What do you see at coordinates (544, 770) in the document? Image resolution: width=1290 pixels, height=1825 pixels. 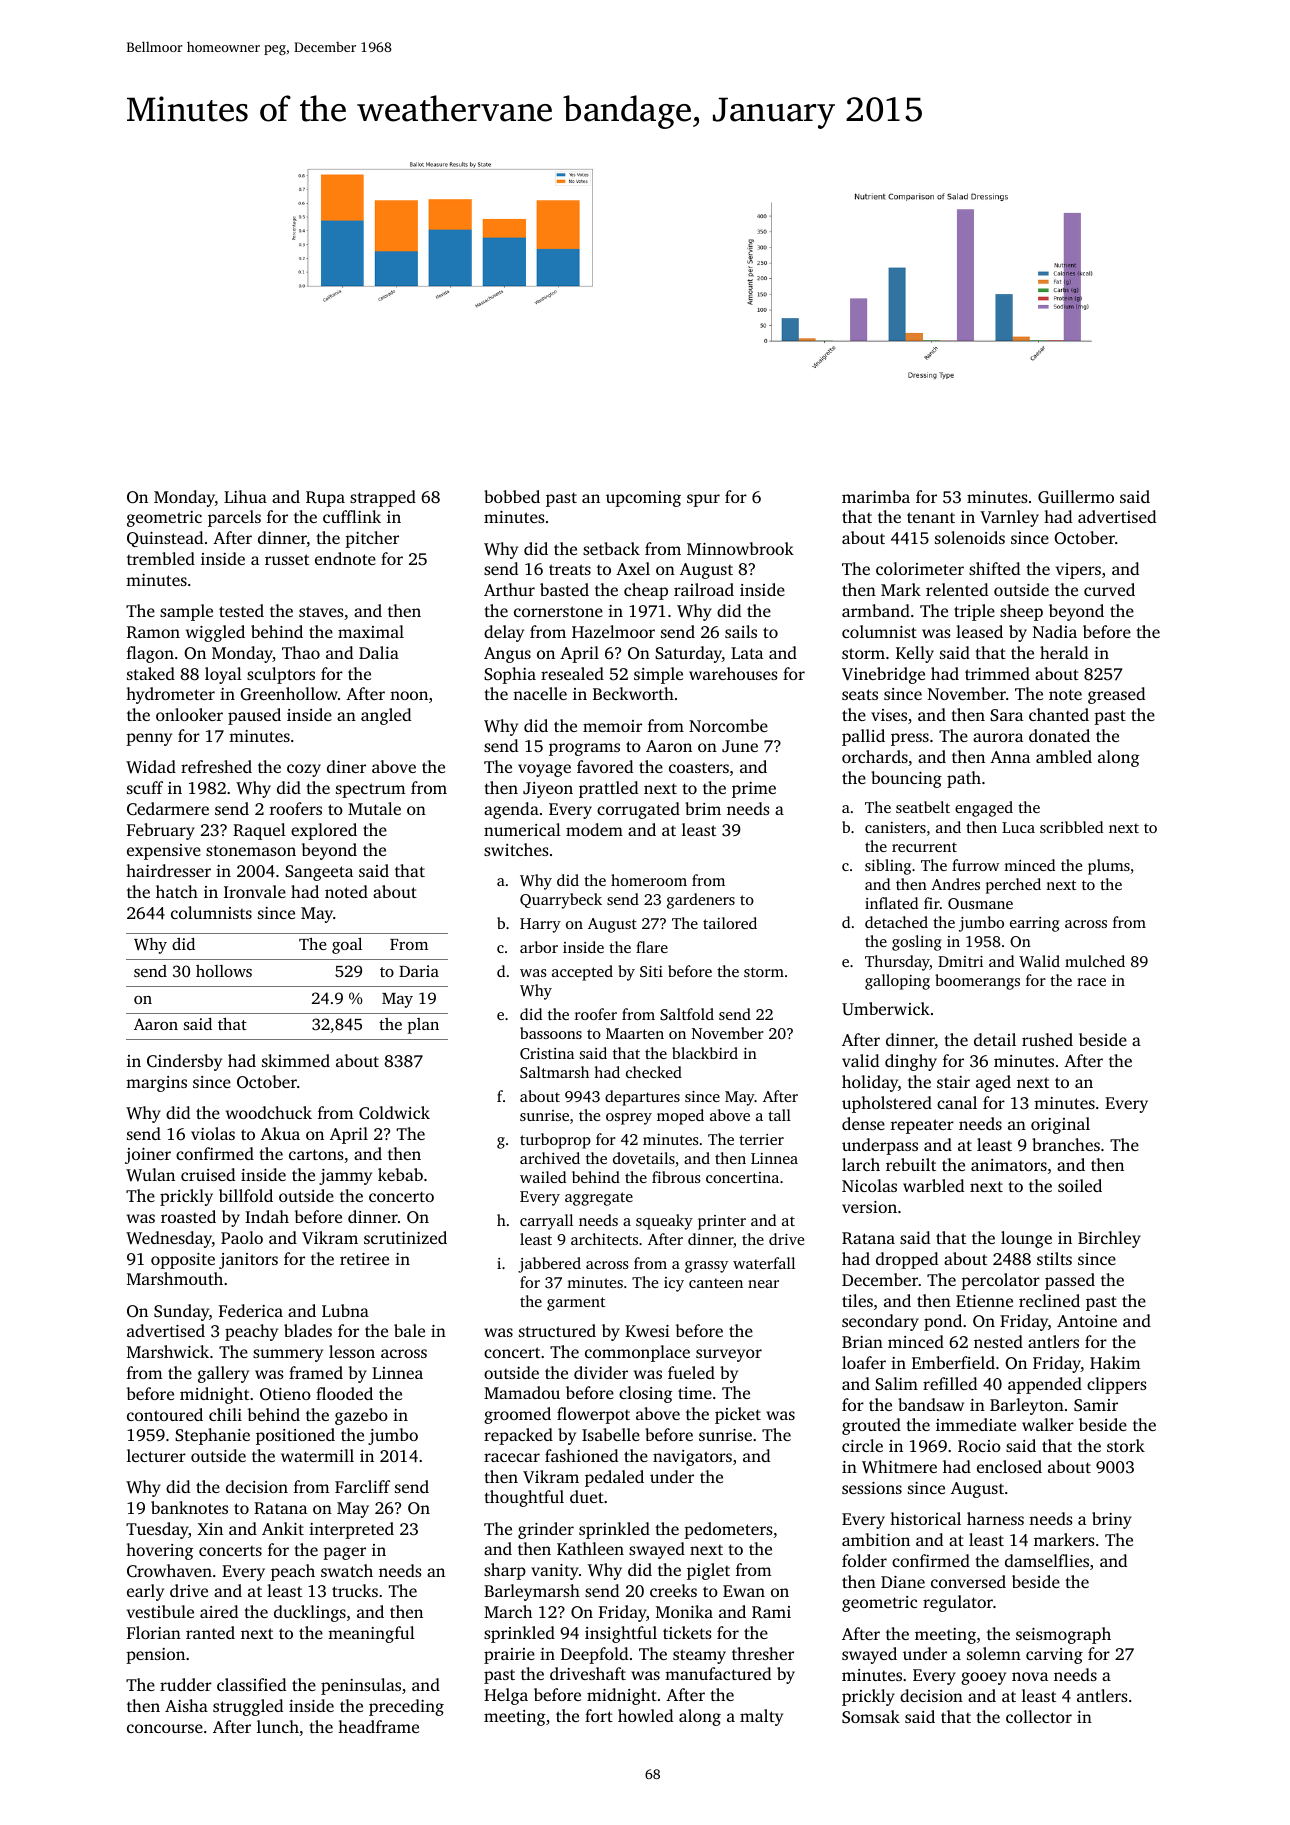 I see `voyage` at bounding box center [544, 770].
